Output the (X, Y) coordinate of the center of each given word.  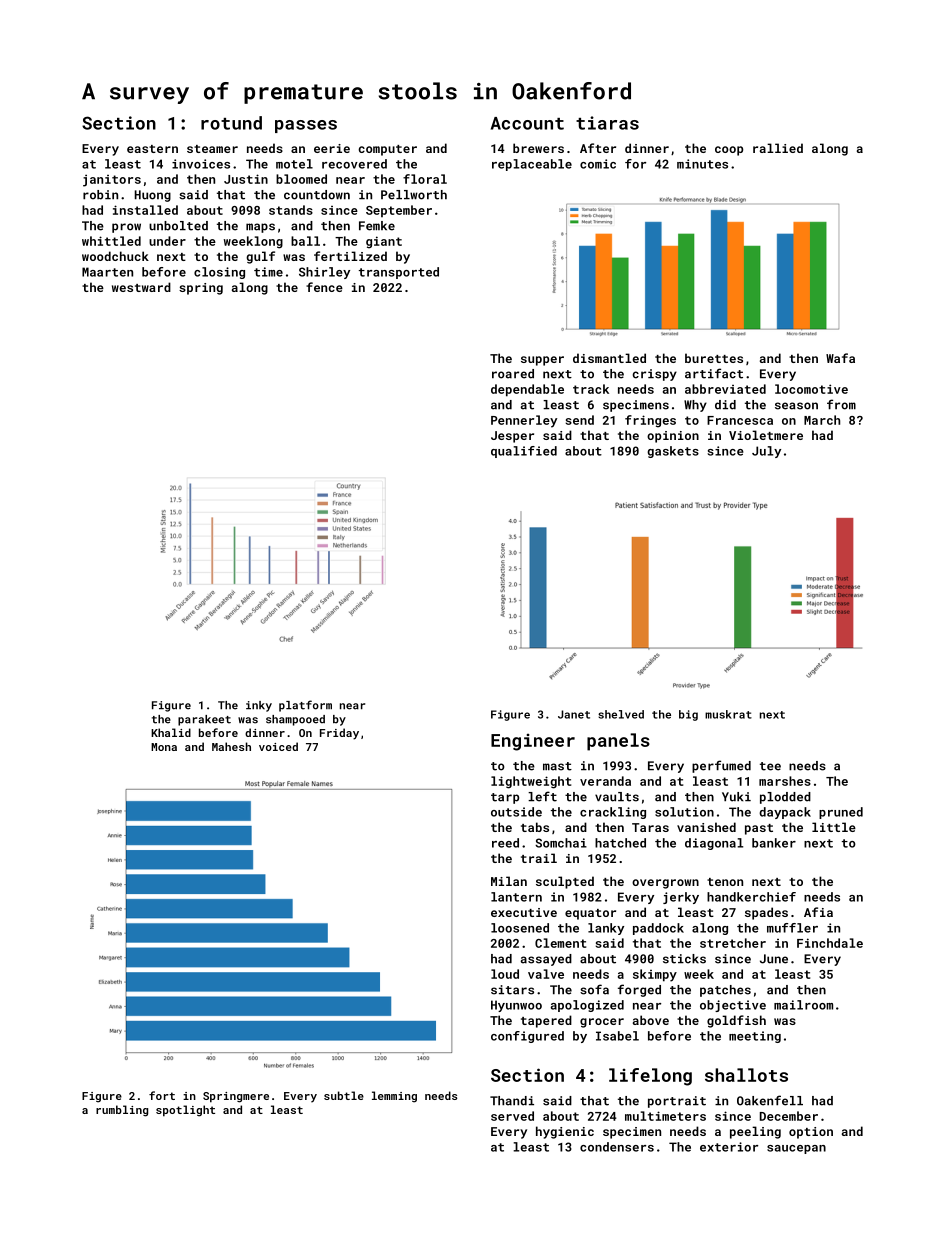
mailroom (803, 1005)
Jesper (512, 437)
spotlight (185, 1111)
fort (162, 1095)
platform (305, 706)
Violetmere (766, 435)
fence (324, 287)
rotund (231, 123)
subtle (344, 1095)
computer (387, 150)
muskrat (728, 714)
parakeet (204, 720)
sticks (684, 959)
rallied (778, 148)
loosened (520, 928)
